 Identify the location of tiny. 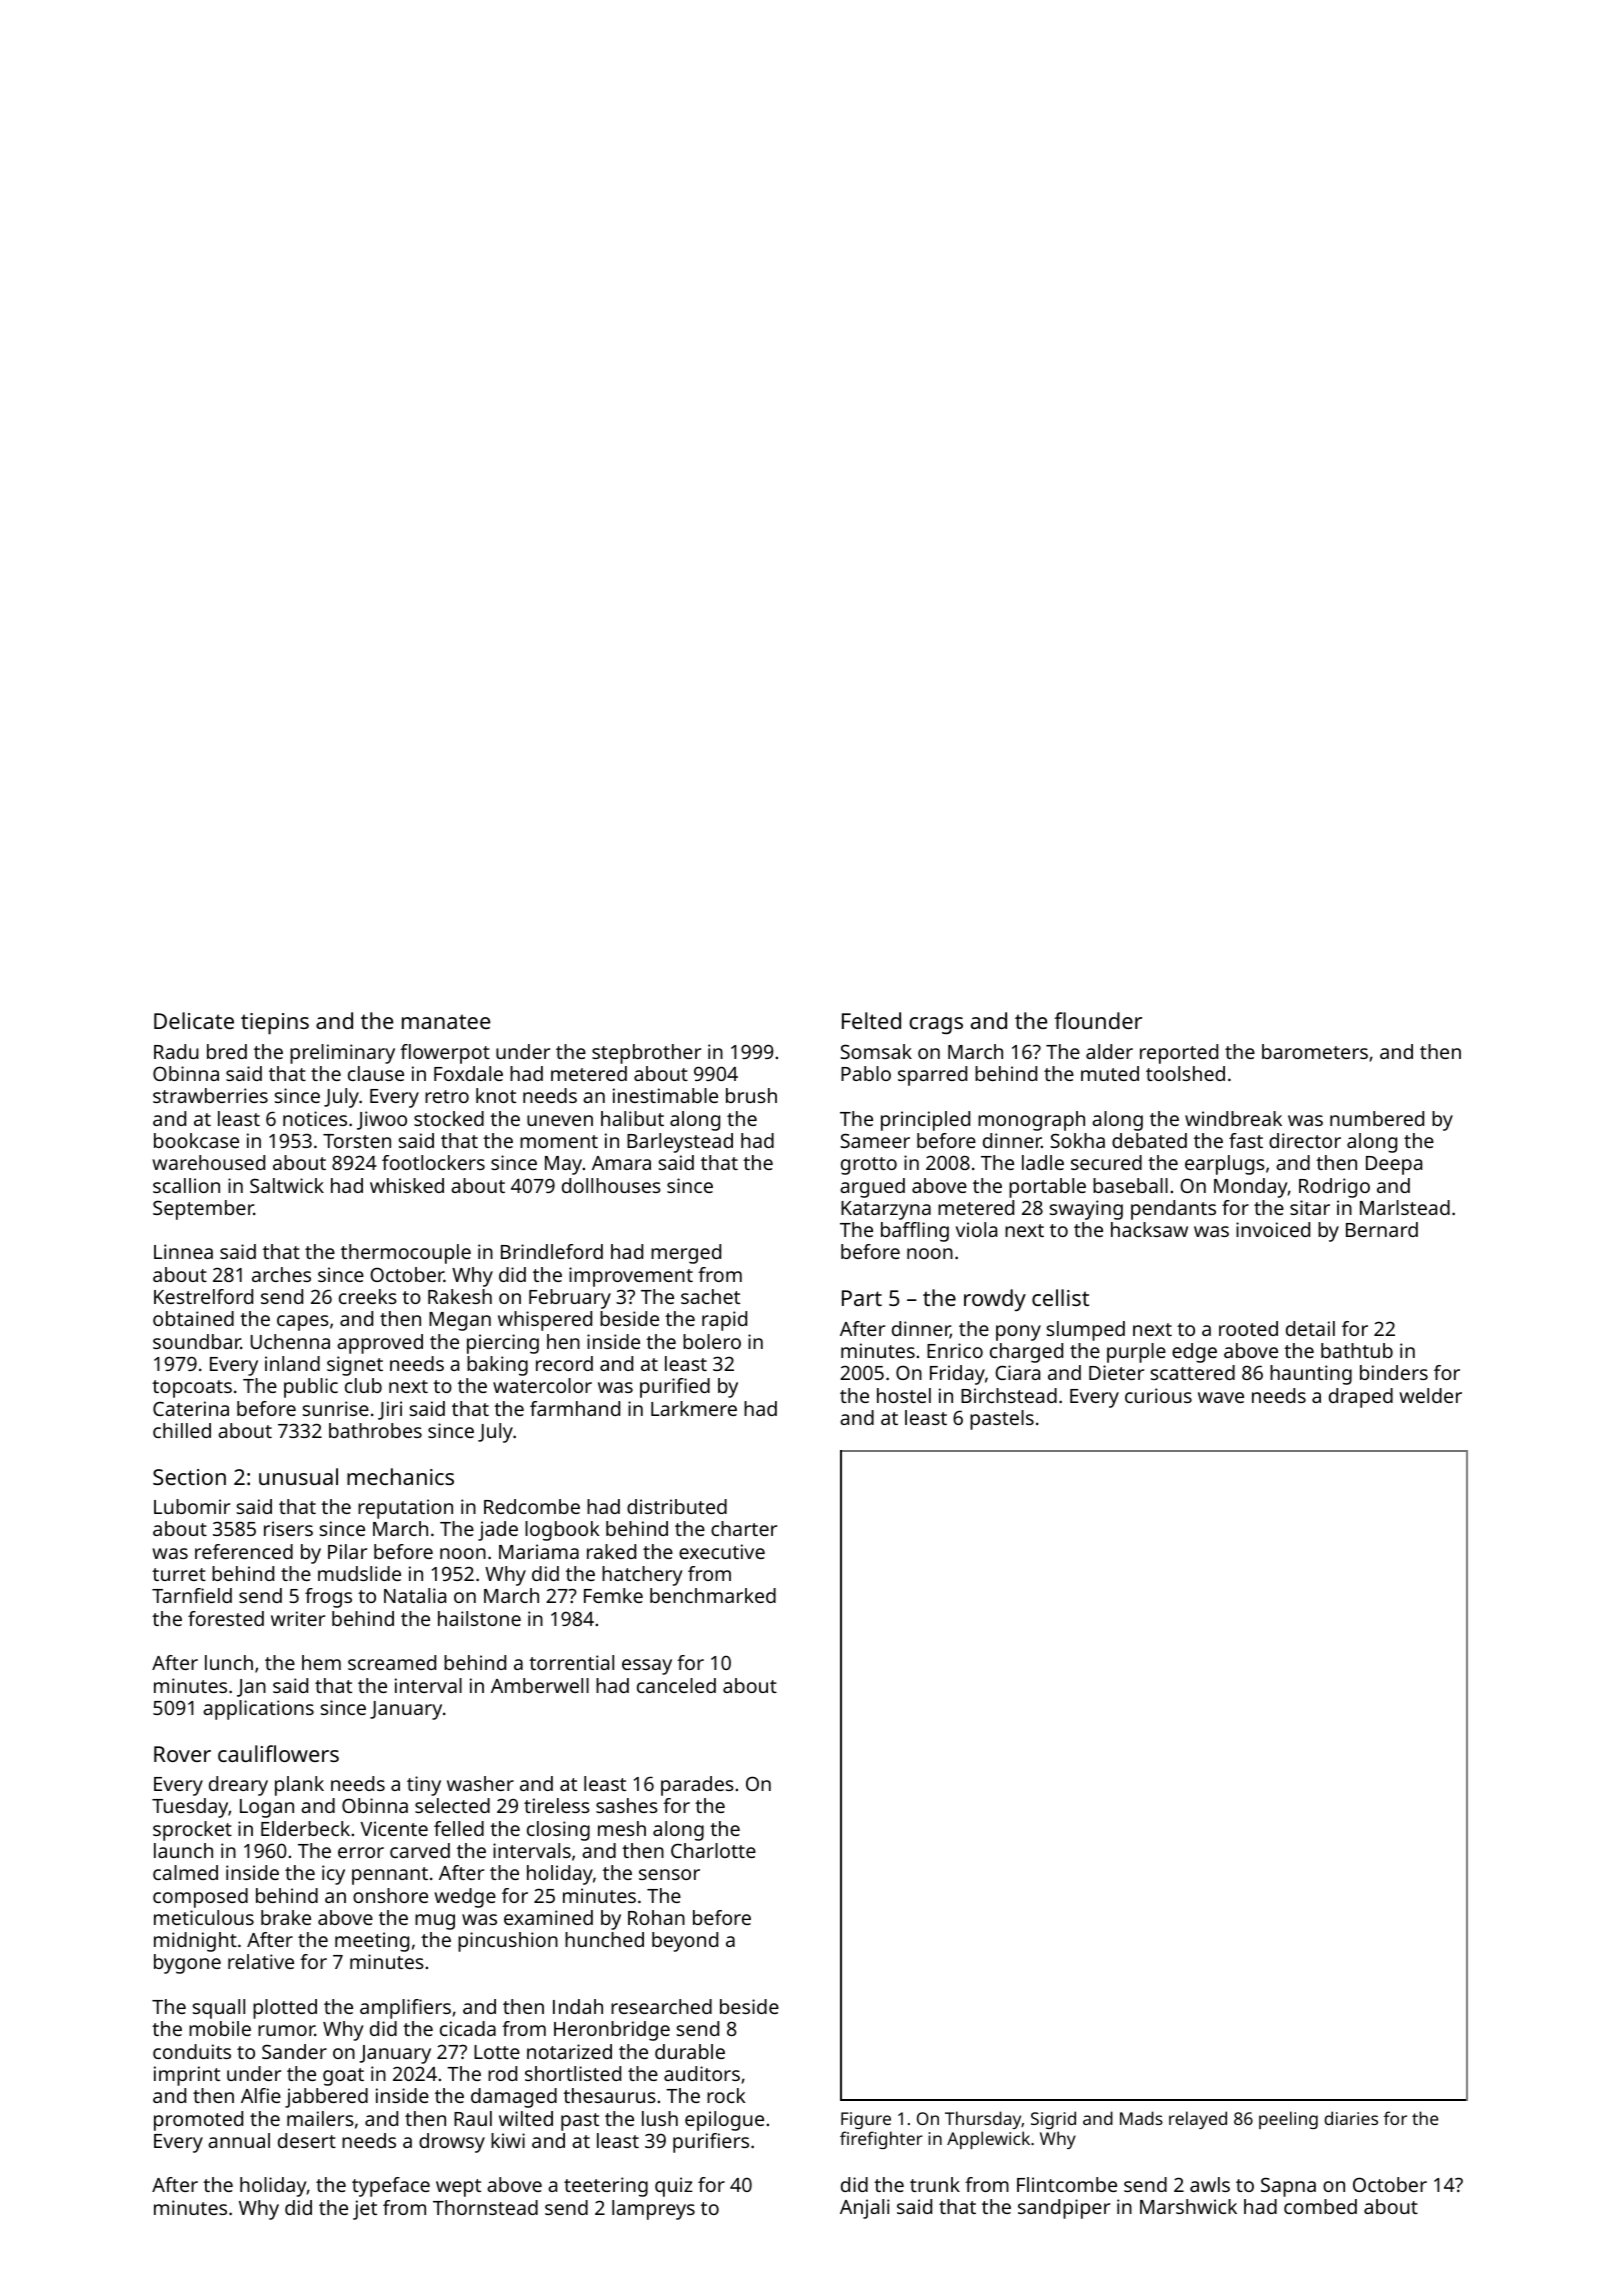
(424, 1786).
